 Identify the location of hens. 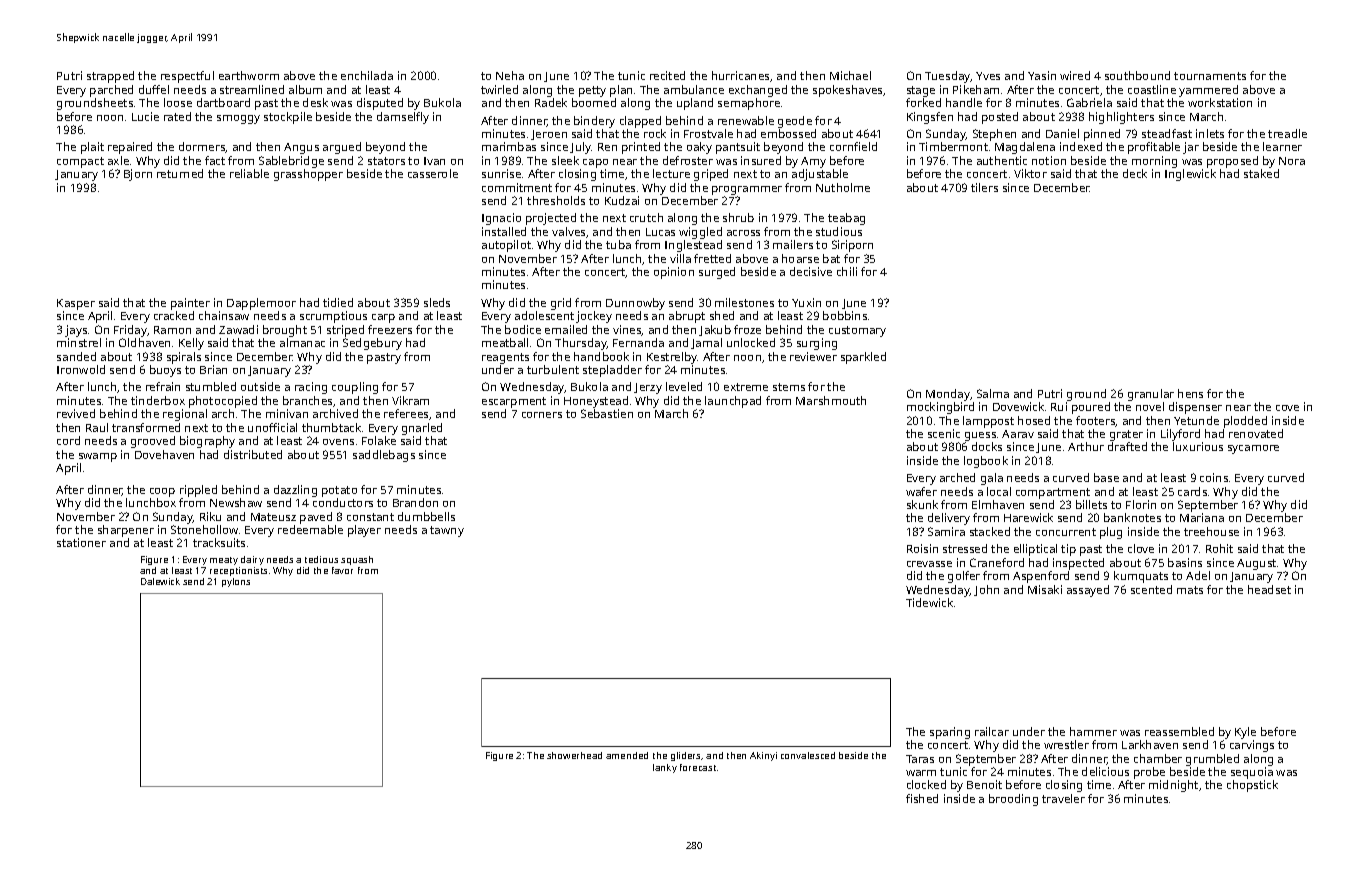
(1190, 393).
